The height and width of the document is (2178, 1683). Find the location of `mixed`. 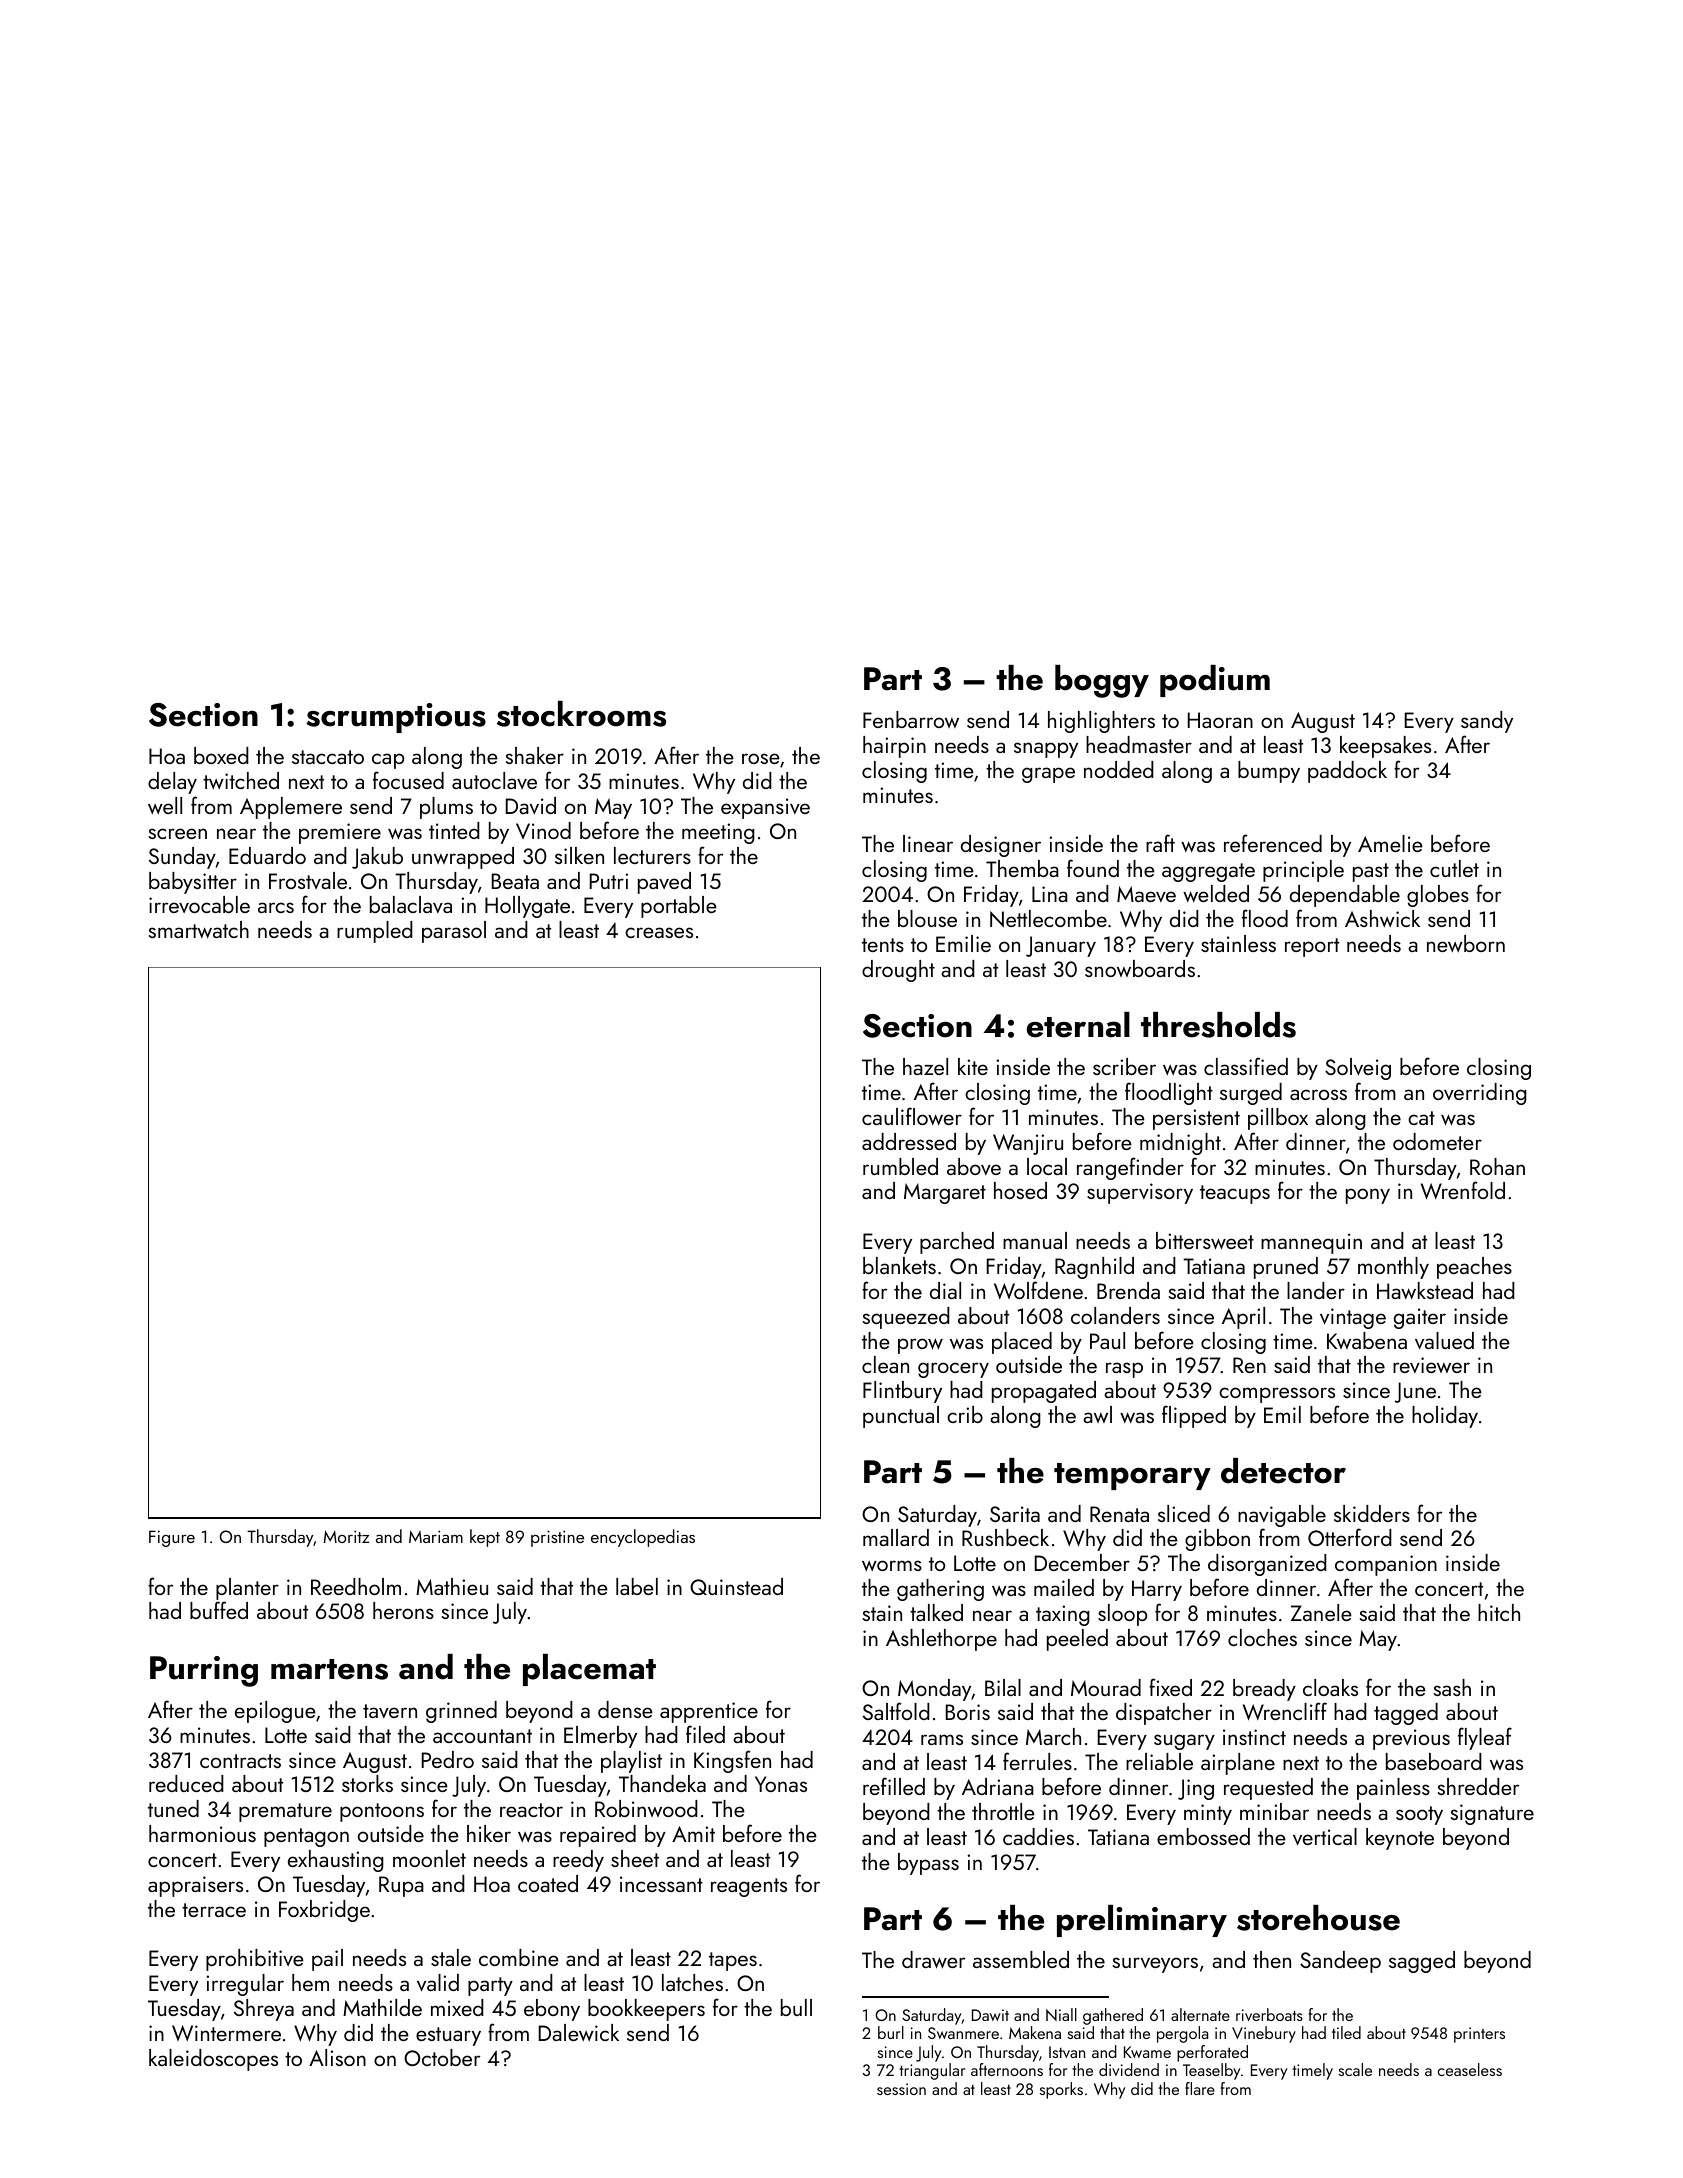

mixed is located at coordinates (457, 2007).
